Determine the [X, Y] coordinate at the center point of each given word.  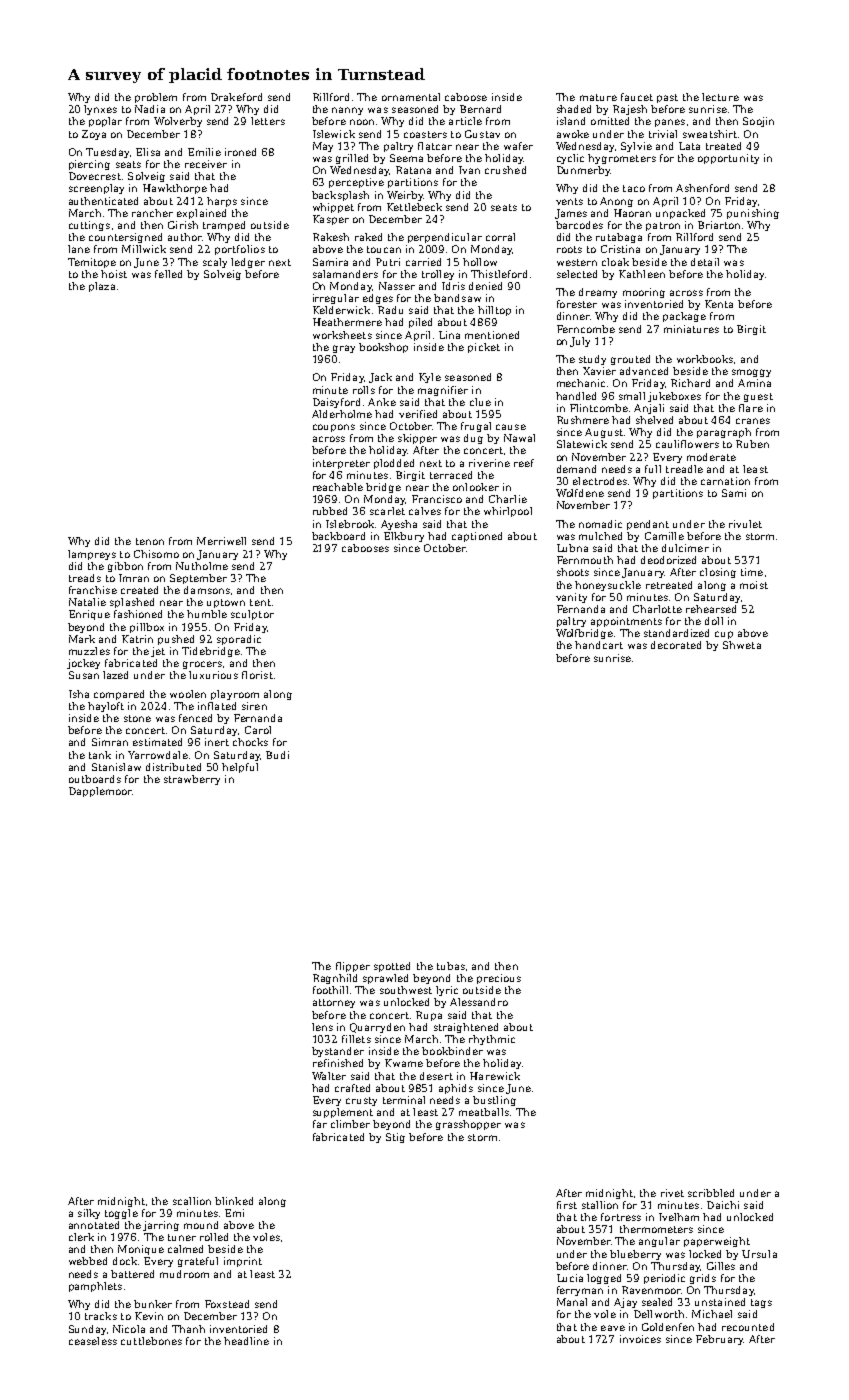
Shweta [742, 645]
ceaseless [93, 1341]
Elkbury [404, 537]
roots [569, 249]
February [719, 1340]
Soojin [758, 122]
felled [168, 274]
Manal [572, 1302]
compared [119, 695]
